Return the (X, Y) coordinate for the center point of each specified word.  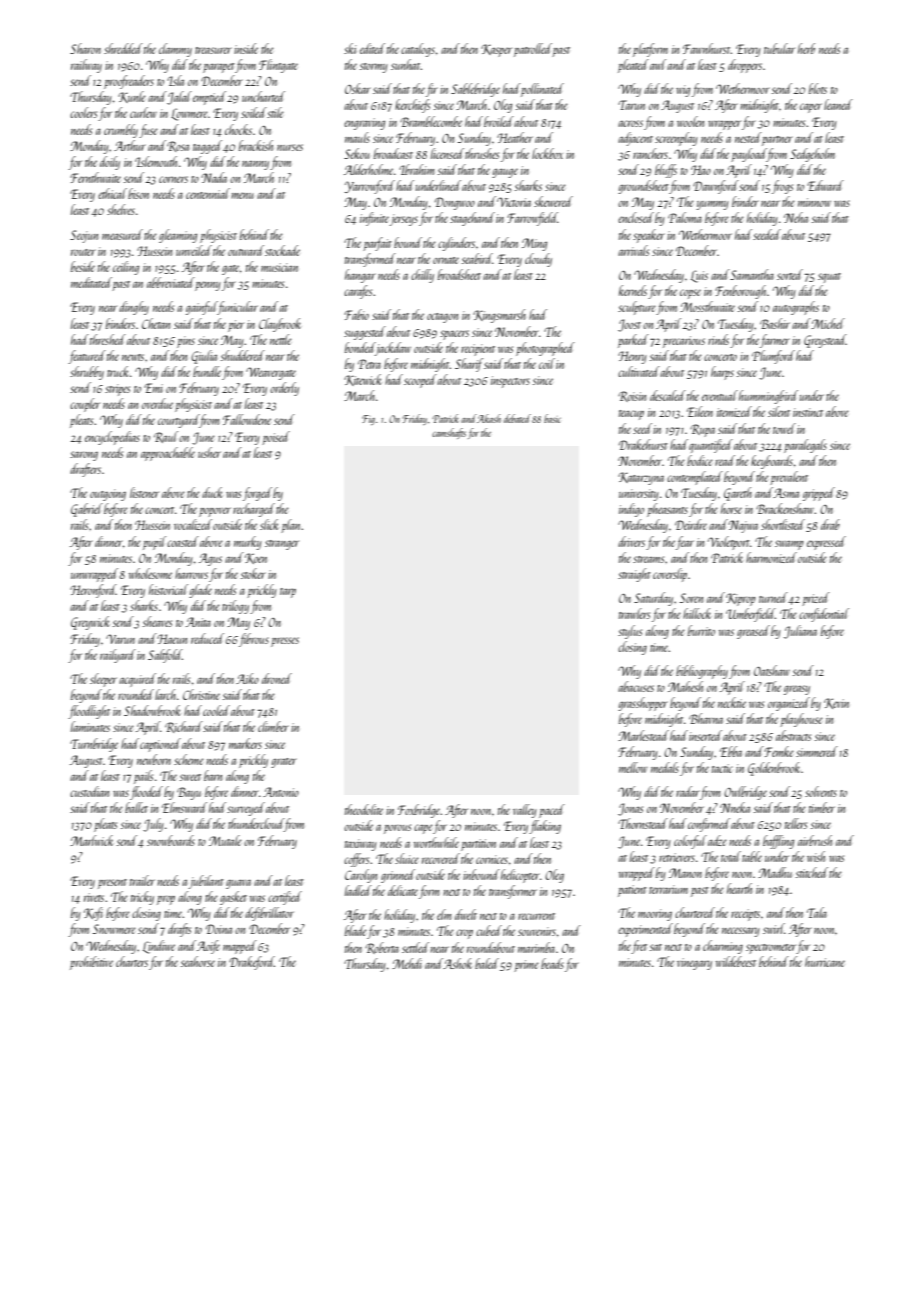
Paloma (685, 217)
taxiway (361, 845)
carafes (358, 292)
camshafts (449, 433)
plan (291, 526)
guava (238, 884)
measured (122, 234)
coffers (356, 860)
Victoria (514, 202)
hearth (739, 888)
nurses (290, 147)
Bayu (189, 793)
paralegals (805, 446)
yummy (712, 205)
